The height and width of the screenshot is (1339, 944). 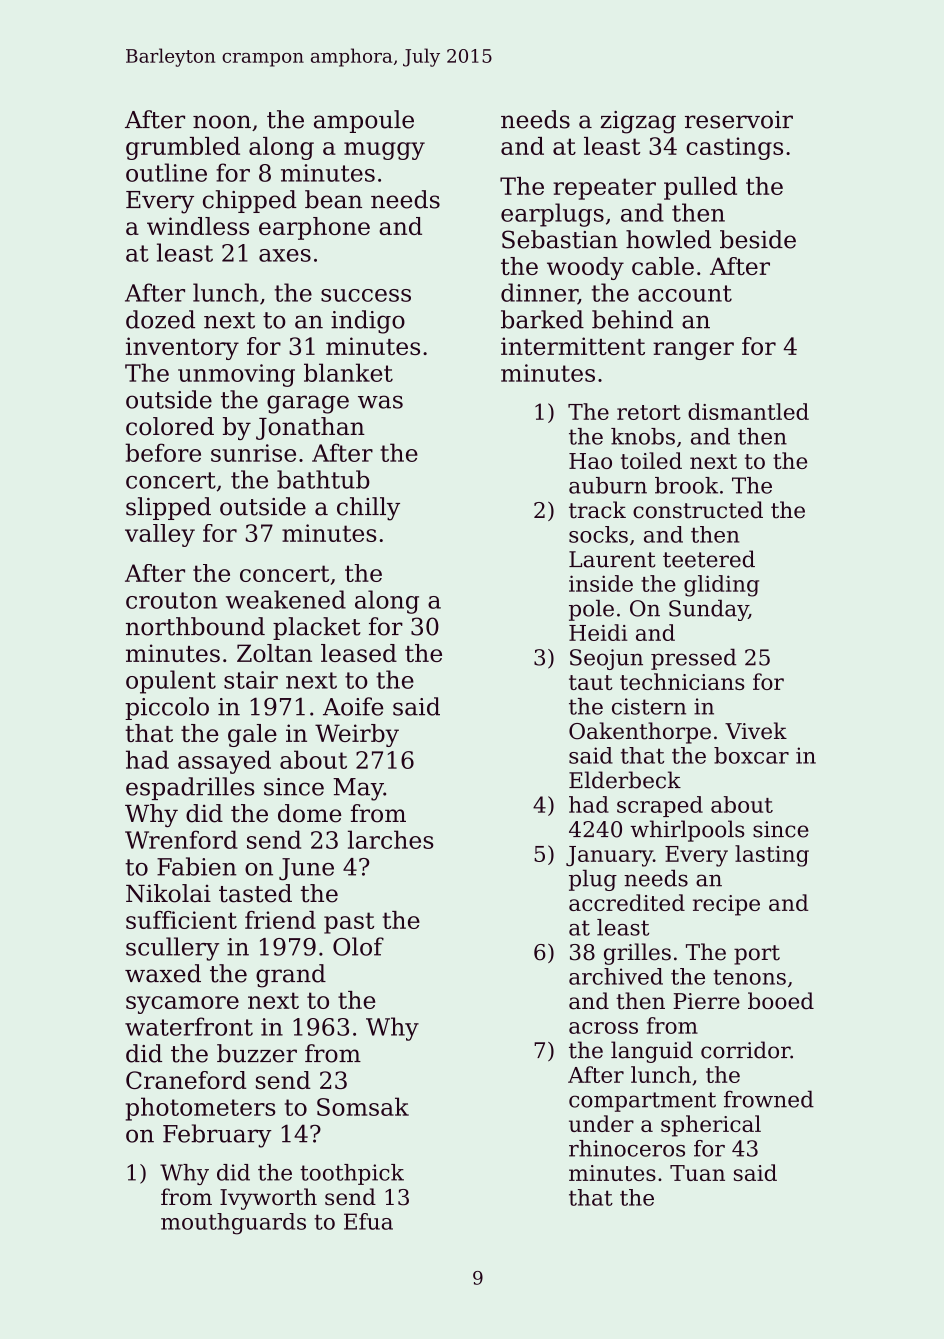 I want to click on rhinoceros, so click(x=627, y=1148).
